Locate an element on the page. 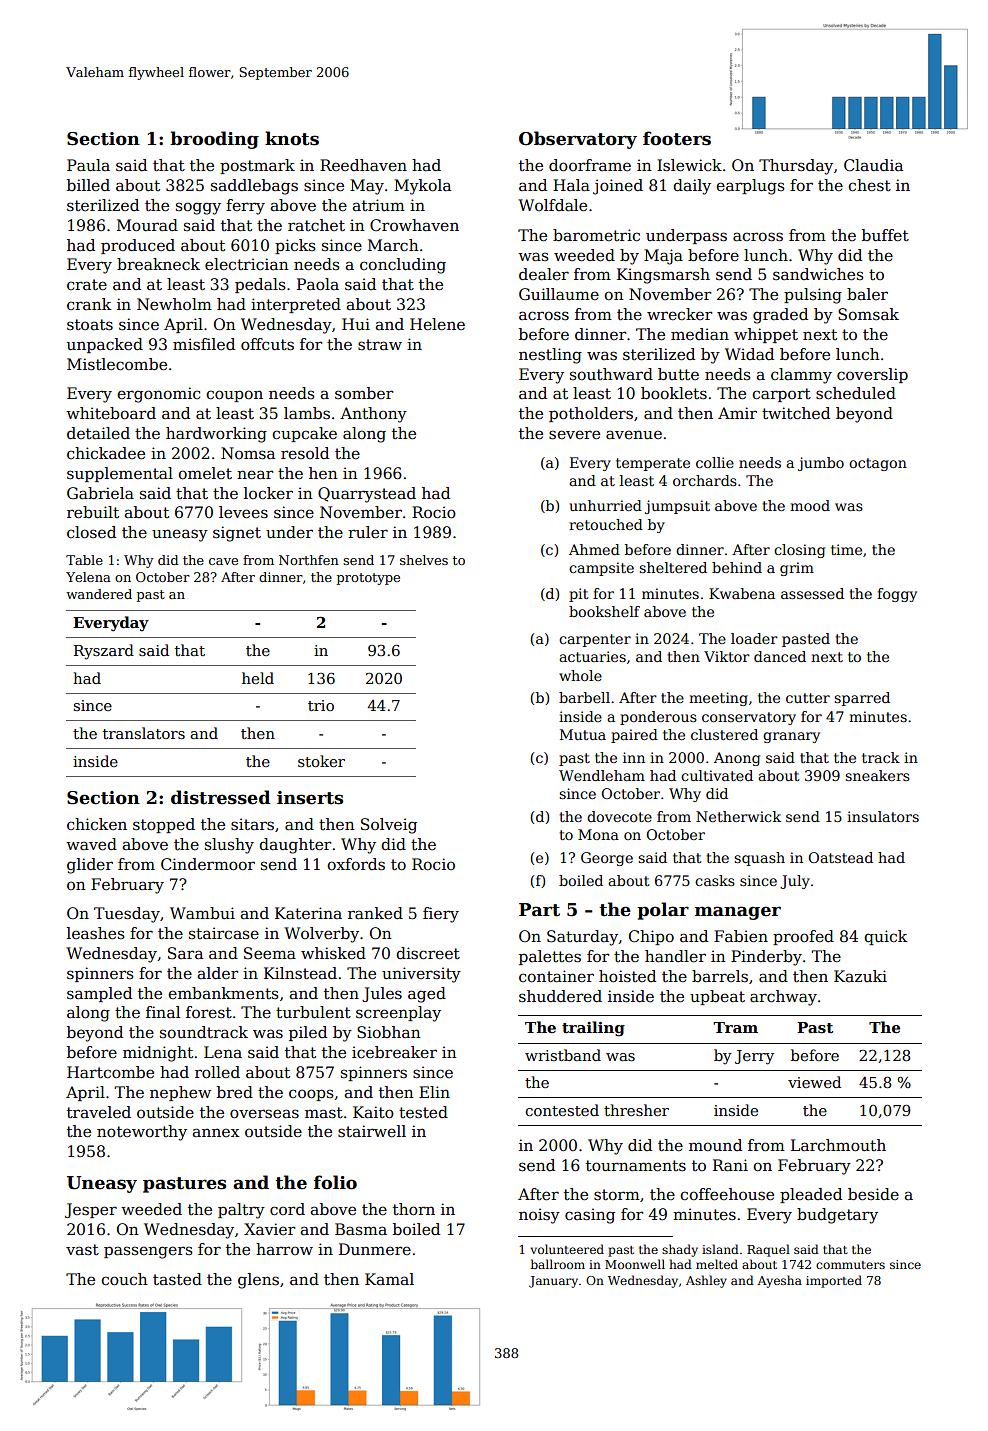  Solveig is located at coordinates (389, 826).
